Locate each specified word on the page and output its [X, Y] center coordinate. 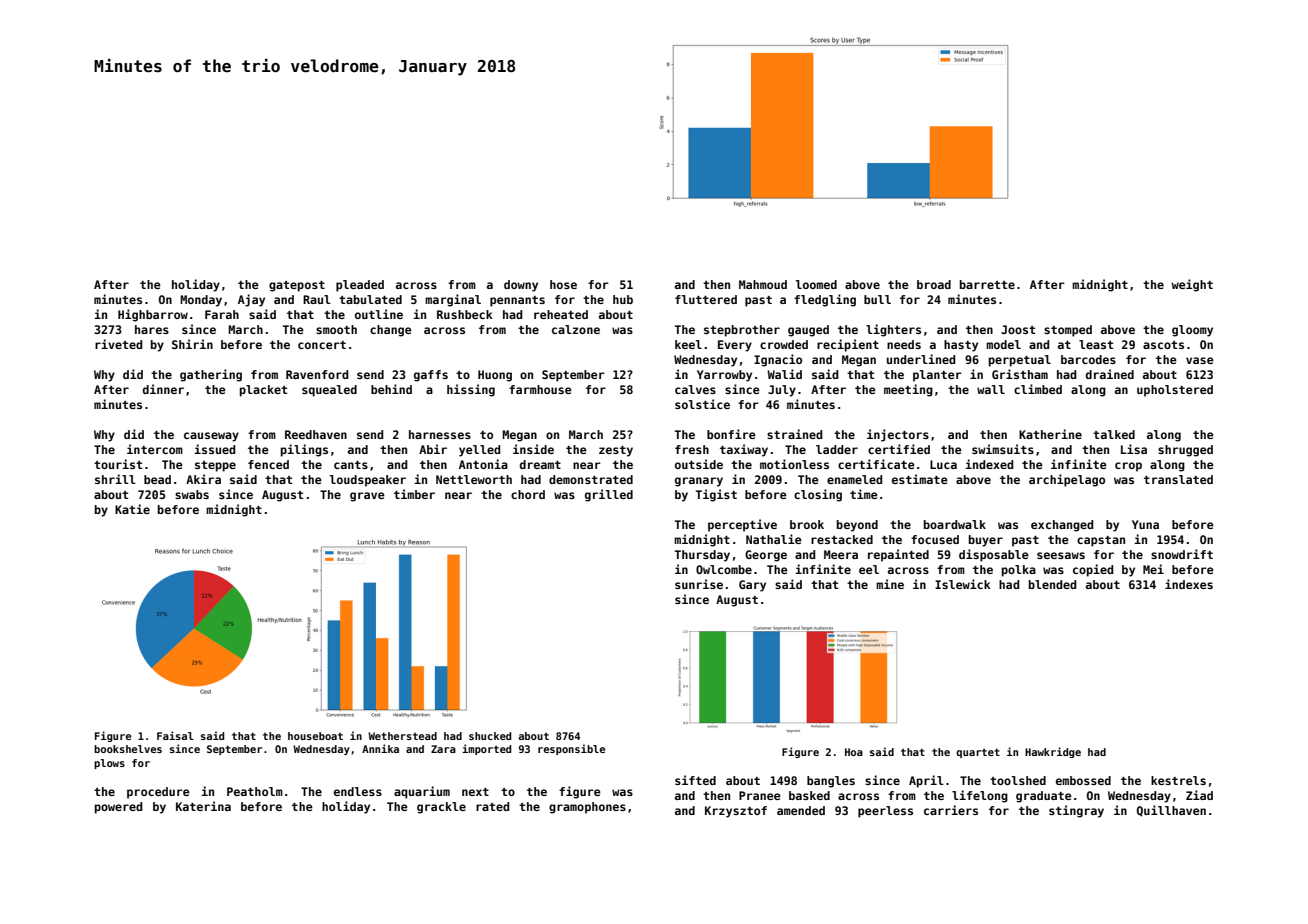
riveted [119, 344]
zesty [616, 451]
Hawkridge [1053, 752]
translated [1178, 479]
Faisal [175, 735]
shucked [490, 736]
